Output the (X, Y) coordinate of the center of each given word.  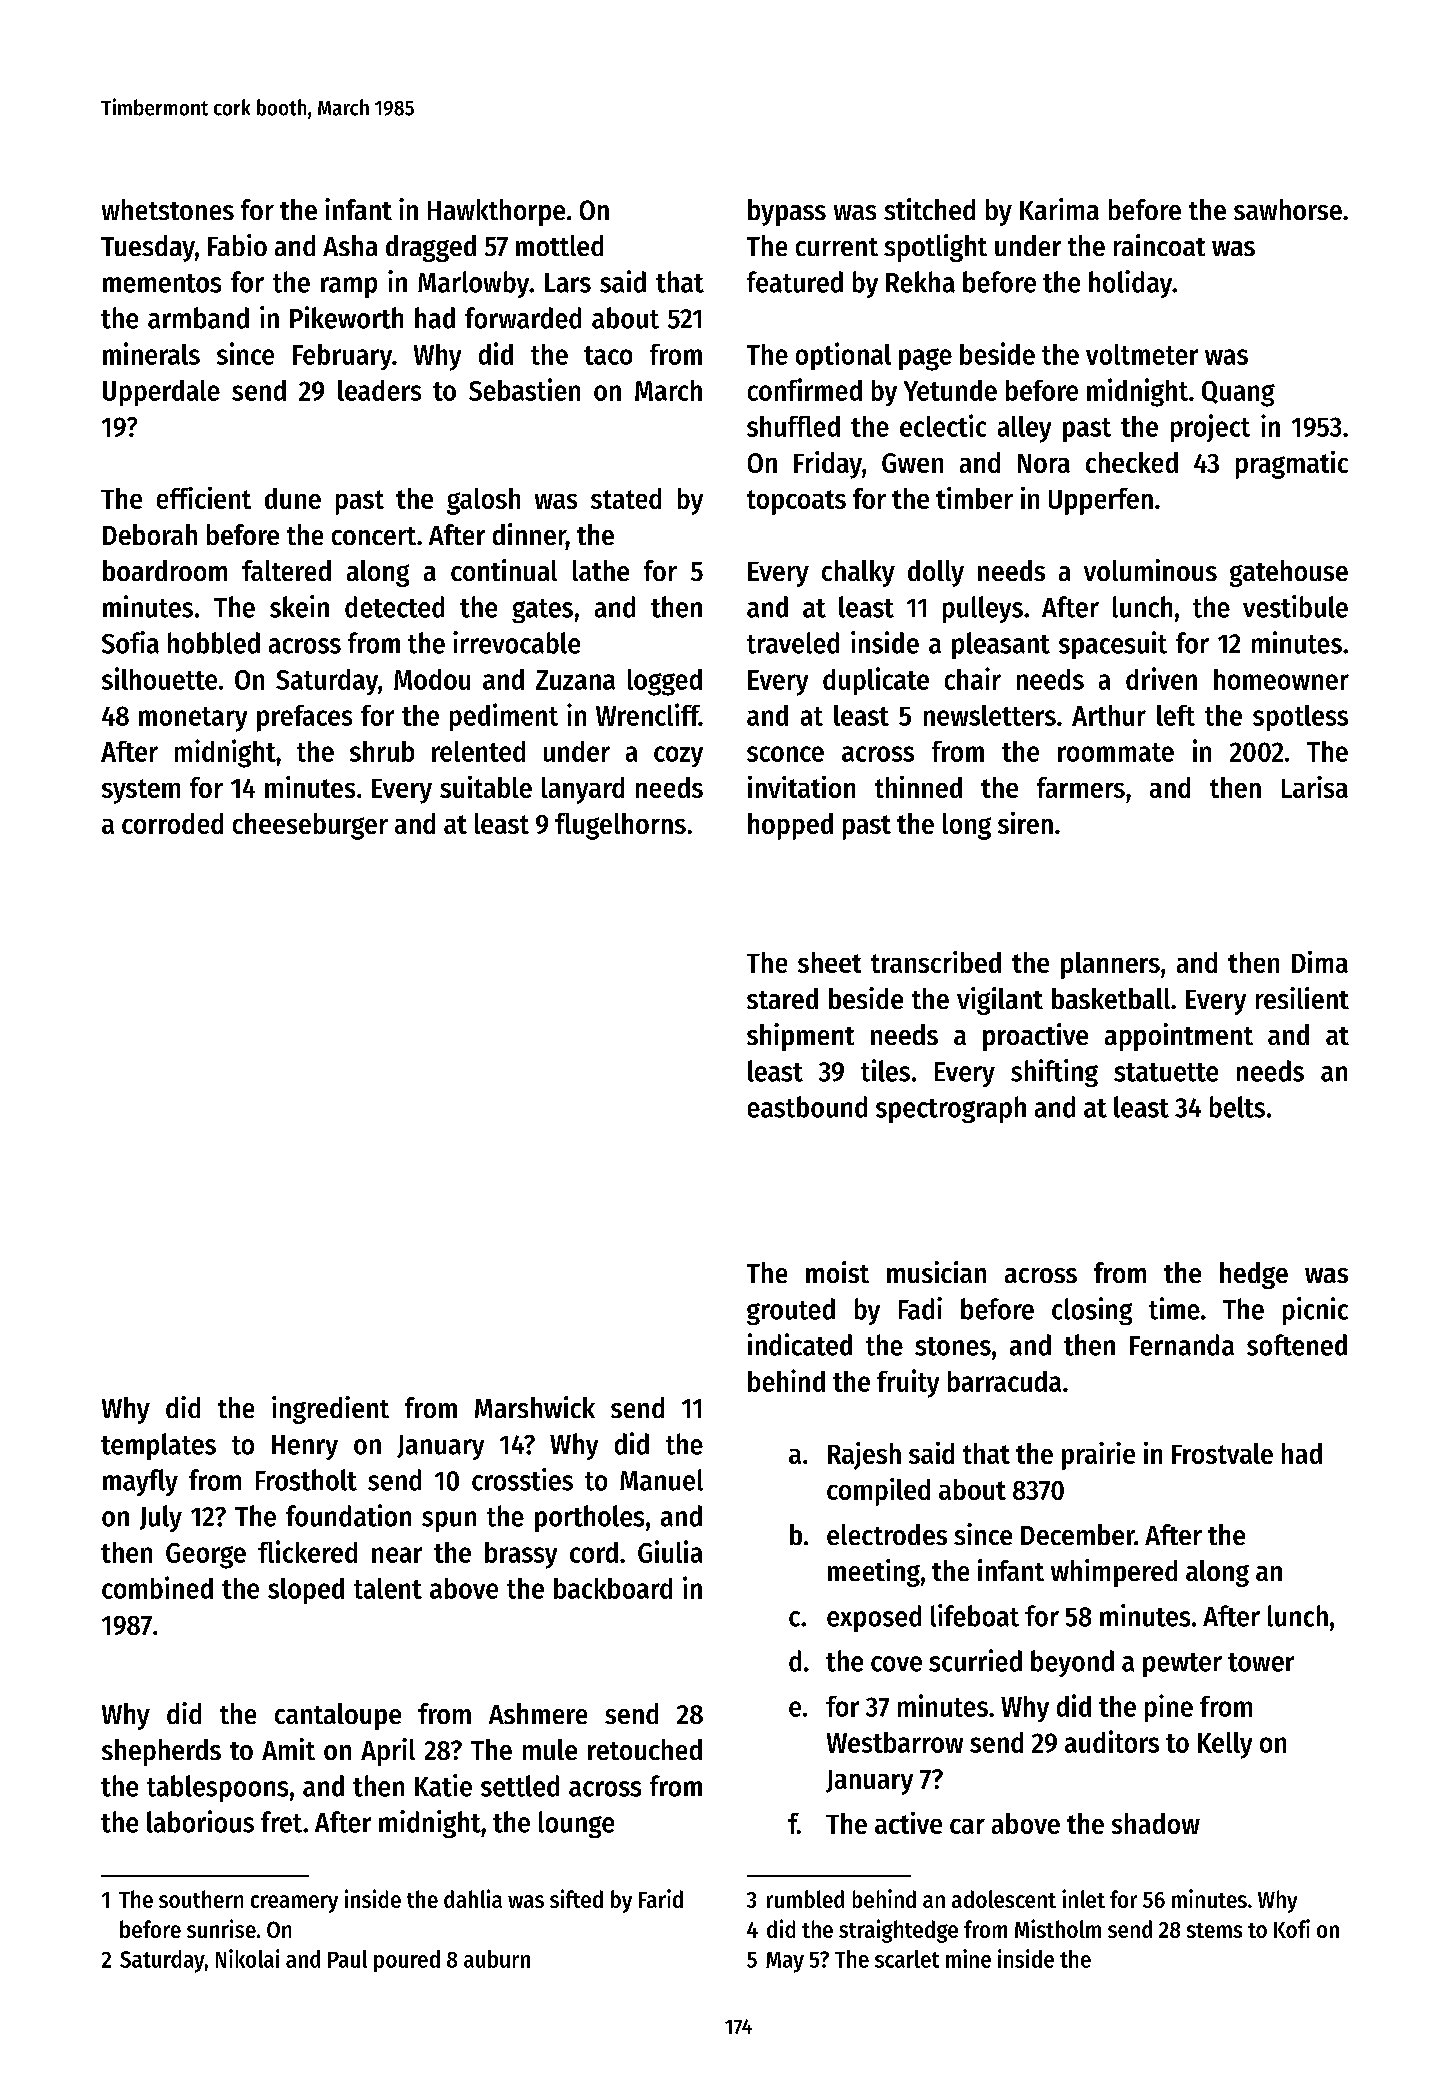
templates (158, 1446)
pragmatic (1292, 465)
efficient (204, 498)
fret (281, 1822)
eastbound (807, 1107)
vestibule (1295, 606)
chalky (858, 573)
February (342, 357)
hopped (790, 826)
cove (896, 1664)
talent (388, 1588)
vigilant (1000, 1001)
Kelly (1225, 1745)
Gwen (912, 463)
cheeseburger (310, 826)
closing (1092, 1311)
